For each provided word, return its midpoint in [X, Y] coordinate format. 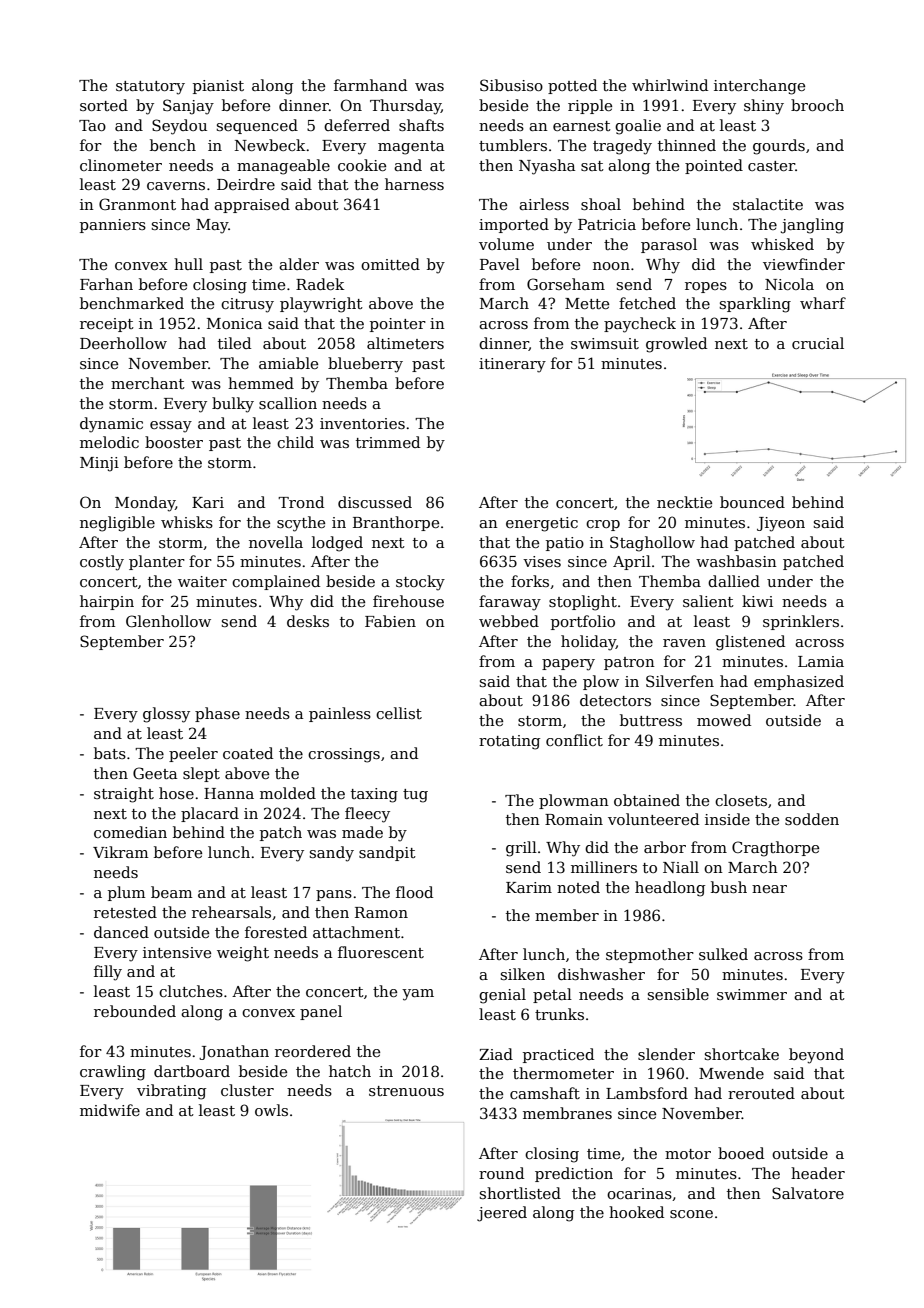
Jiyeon [781, 524]
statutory [150, 88]
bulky [233, 405]
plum [126, 893]
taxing [374, 795]
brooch [817, 105]
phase [217, 714]
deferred [357, 125]
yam [418, 995]
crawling [113, 1073]
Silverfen [680, 681]
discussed [375, 502]
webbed [509, 621]
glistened [750, 643]
